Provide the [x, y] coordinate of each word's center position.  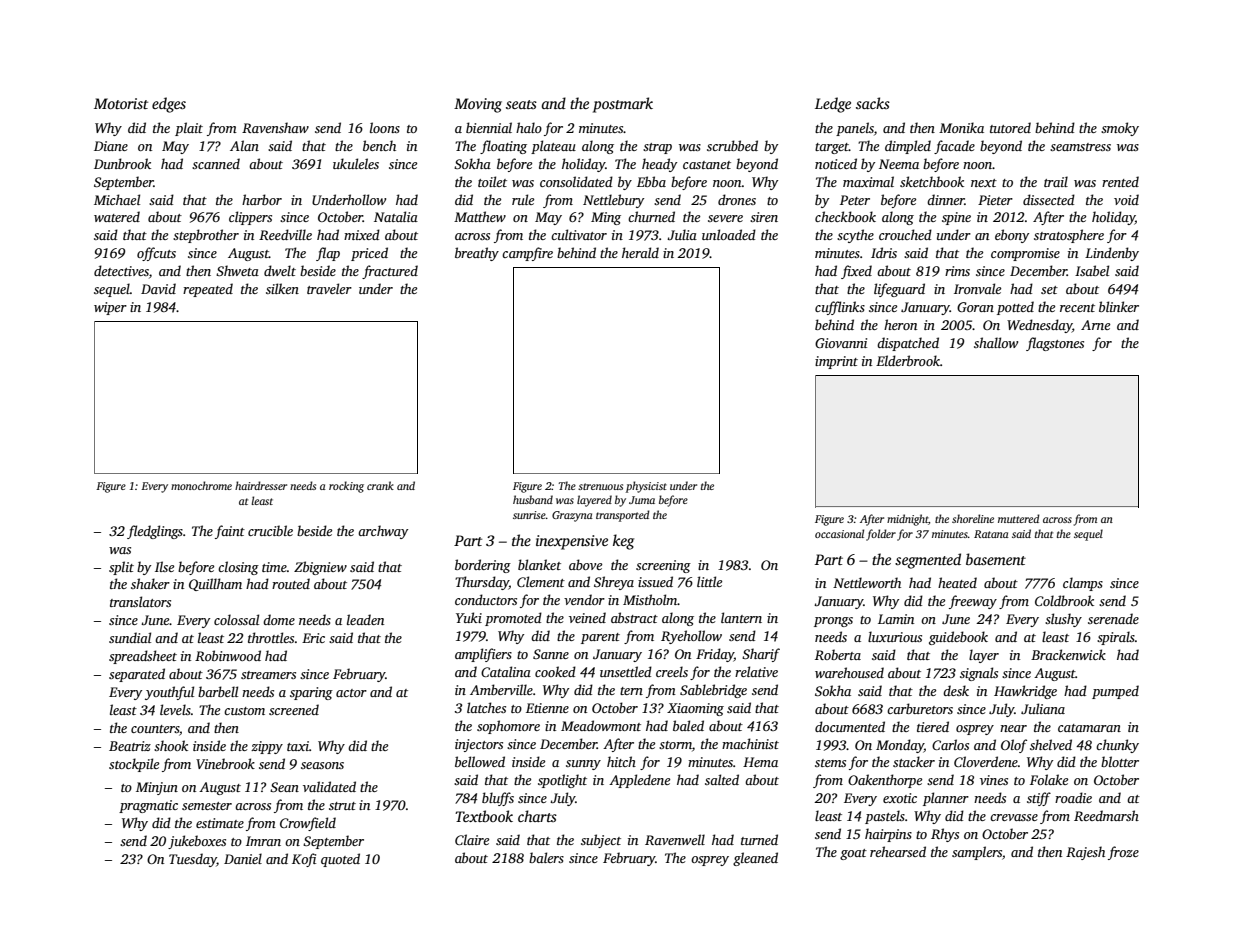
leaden [365, 619]
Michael [117, 199]
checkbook [845, 216]
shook [171, 745]
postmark [623, 105]
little [709, 581]
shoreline [973, 518]
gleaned [755, 859]
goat [853, 854]
